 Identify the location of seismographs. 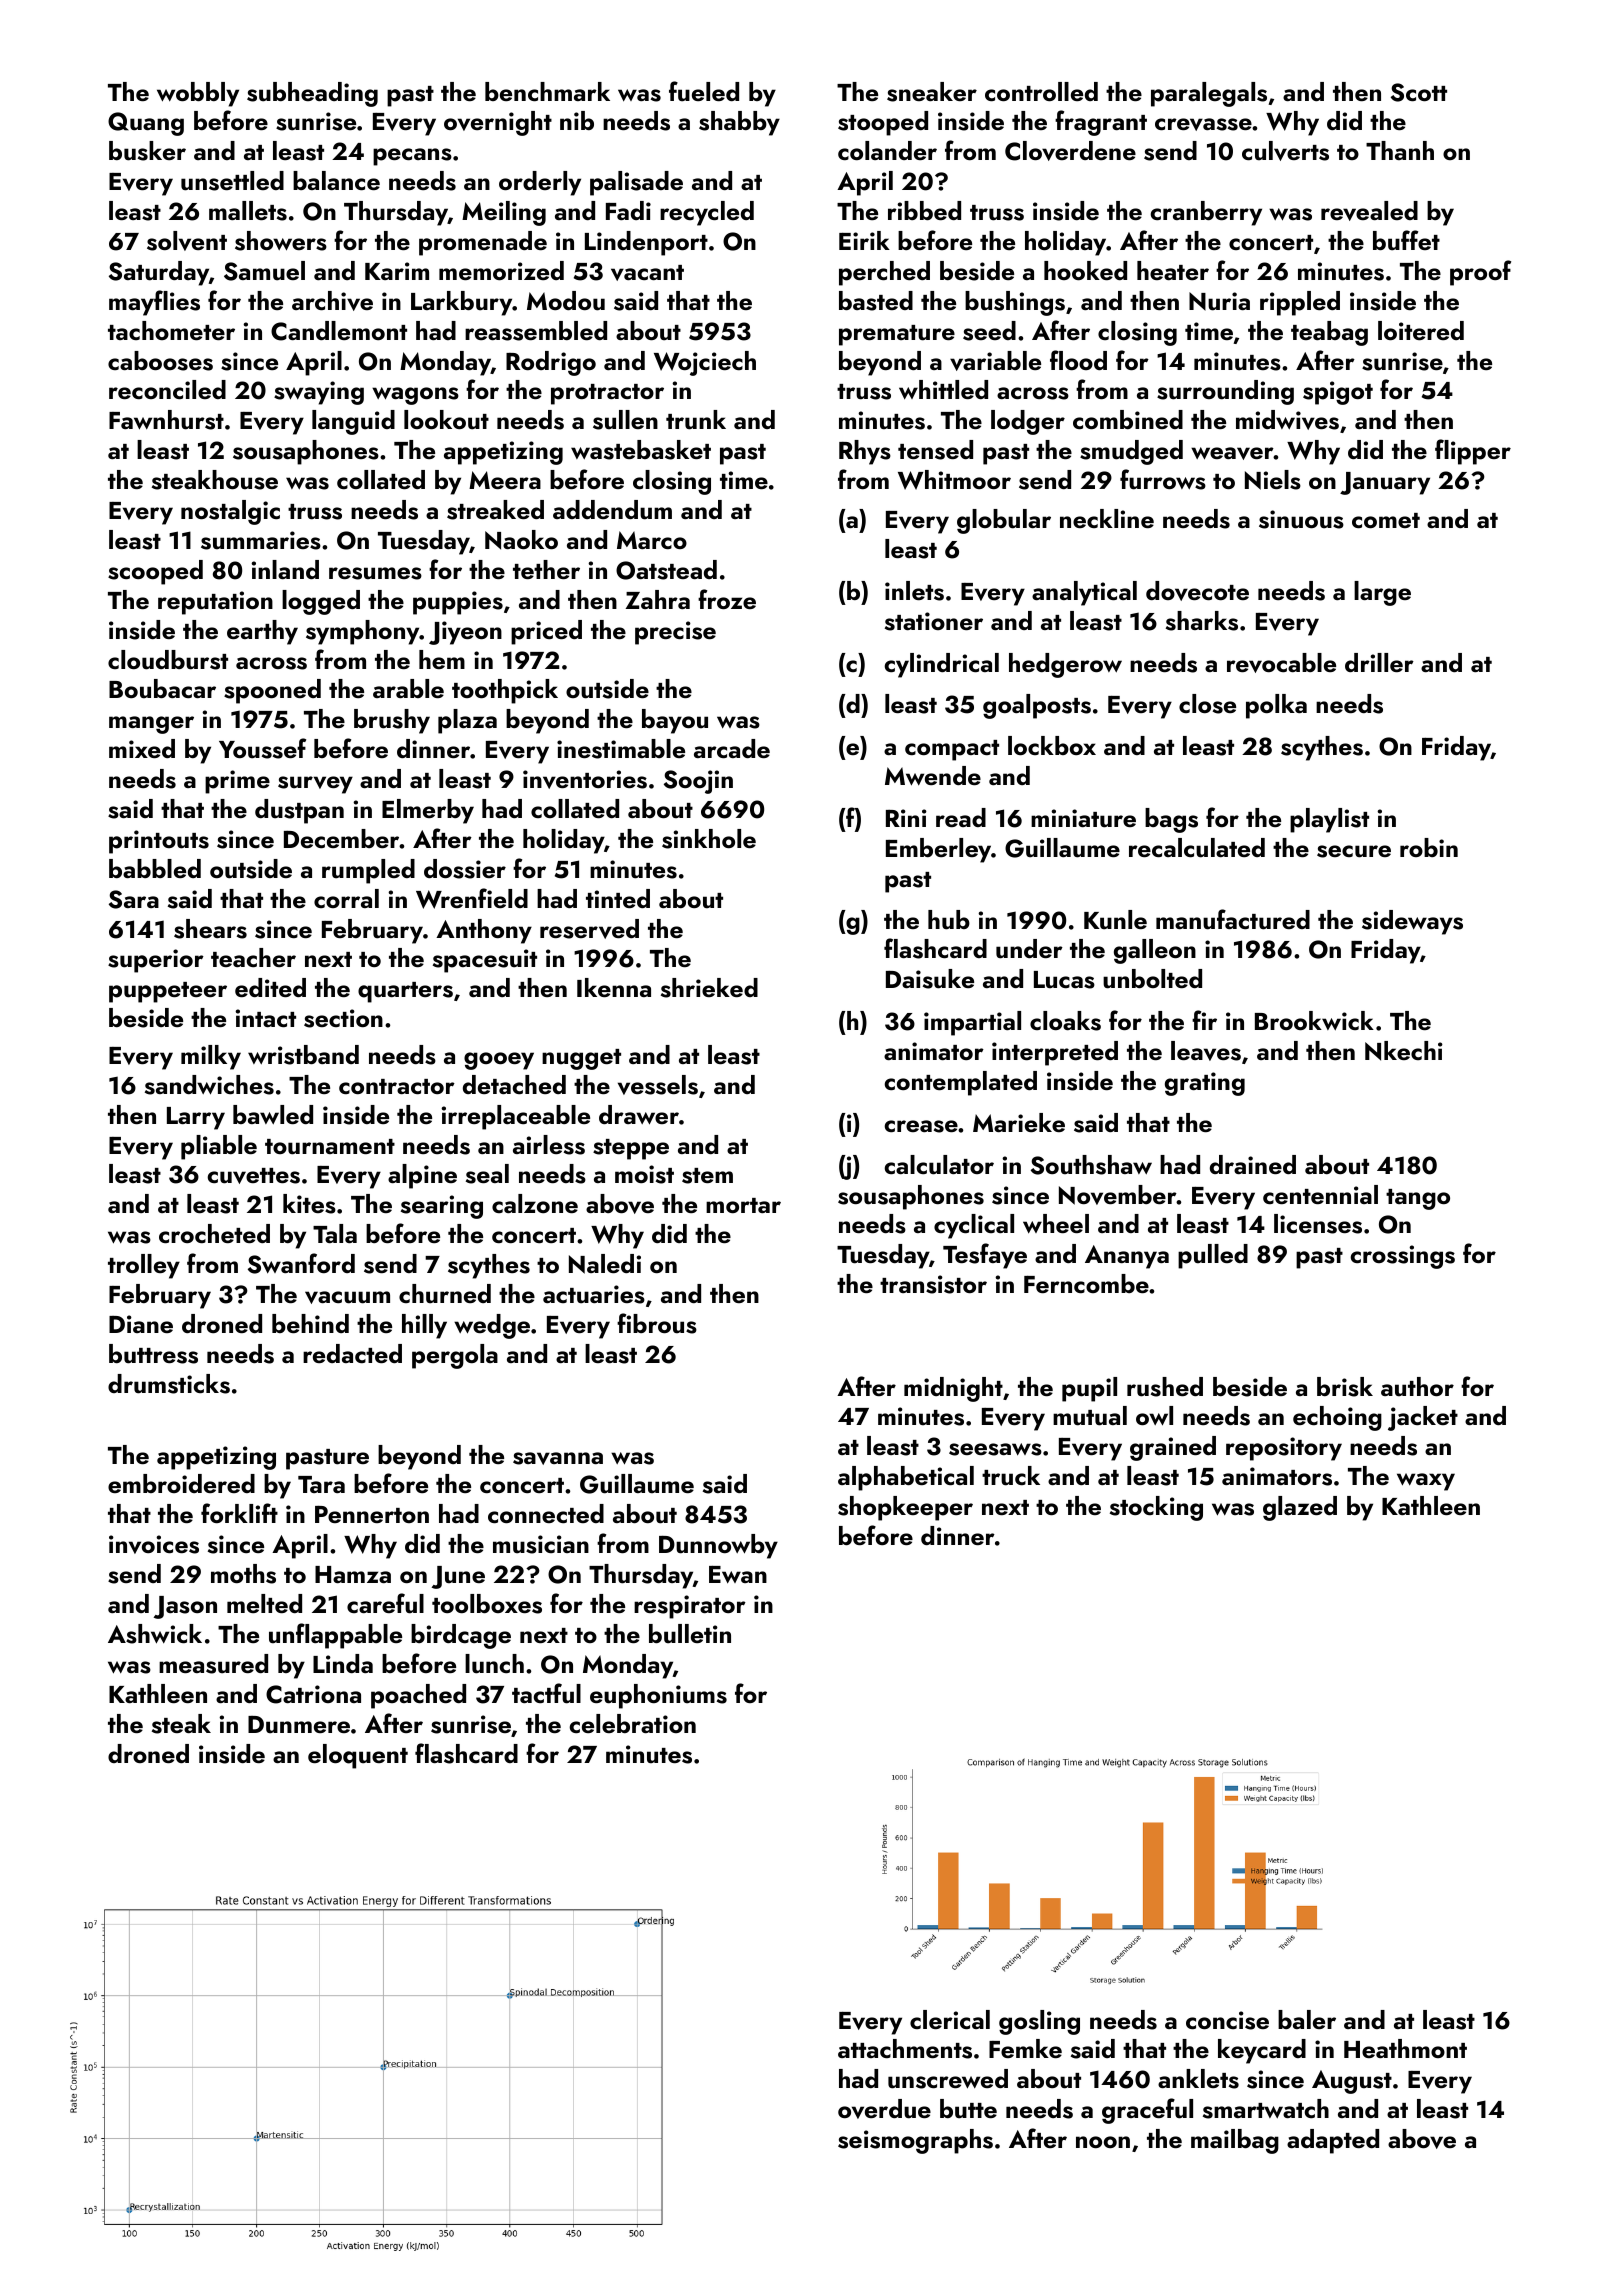
(915, 2141).
